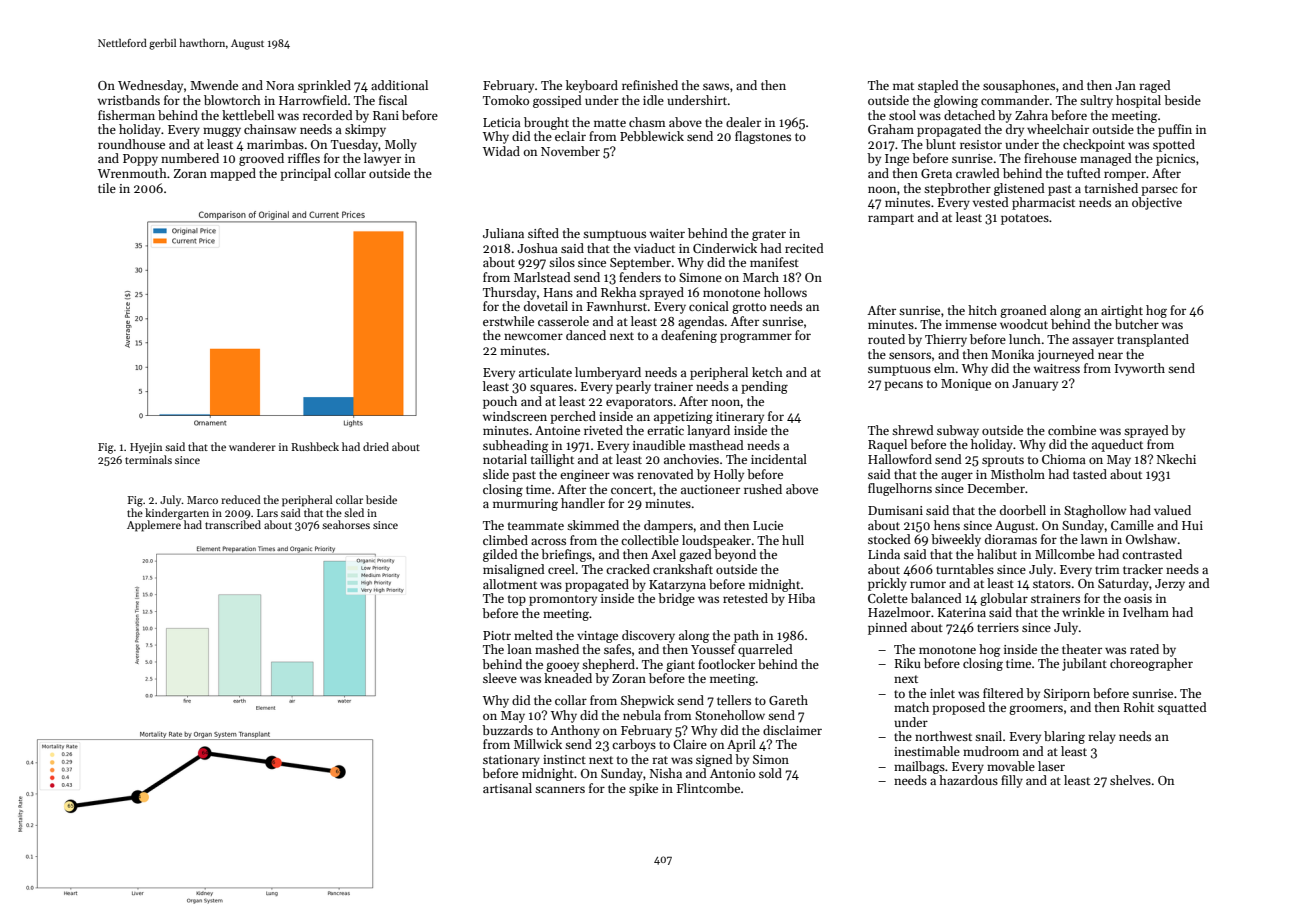 The image size is (1308, 924). Describe the element at coordinates (969, 115) in the screenshot. I see `detached` at that location.
